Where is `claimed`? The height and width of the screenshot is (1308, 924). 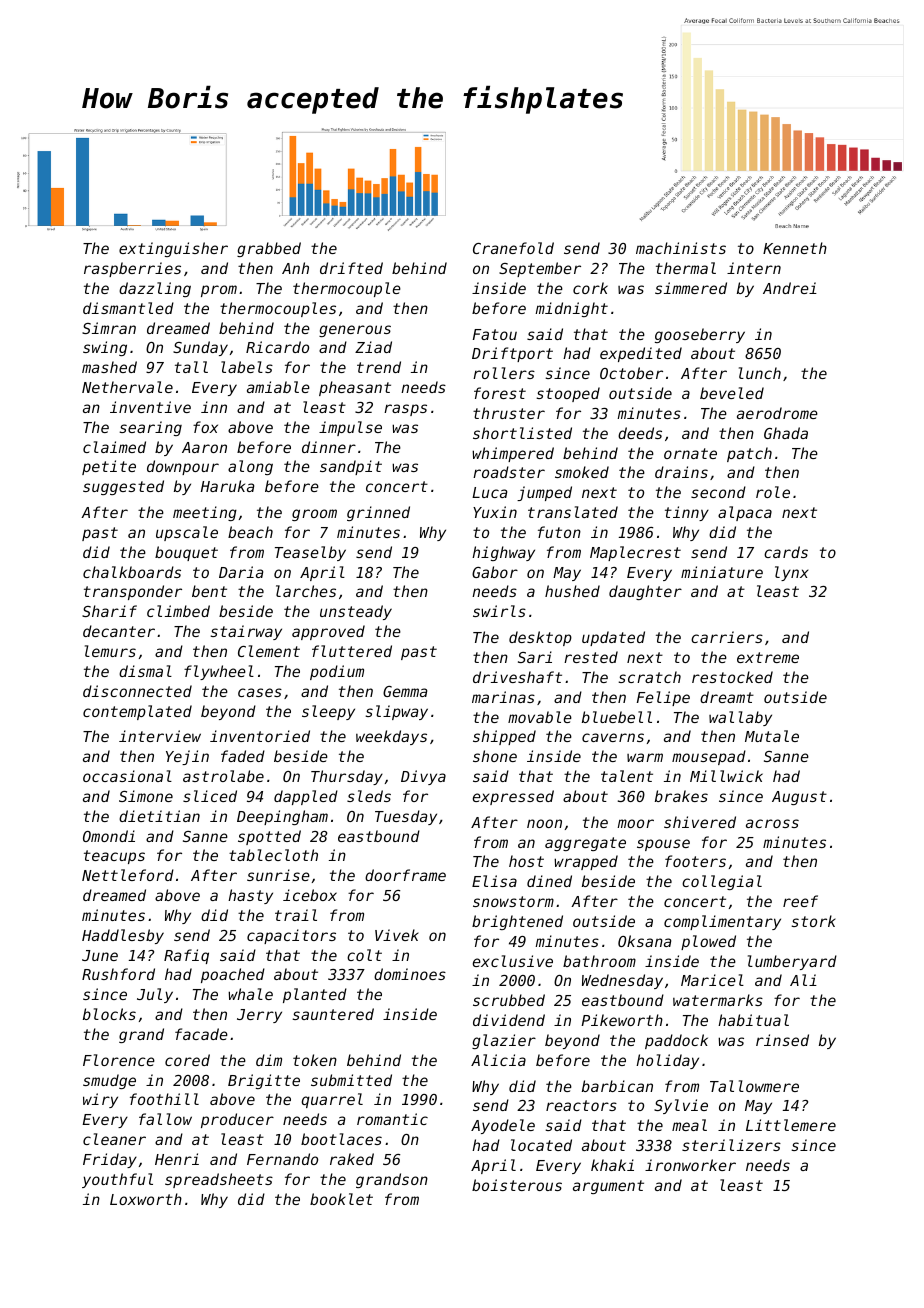 claimed is located at coordinates (114, 447).
